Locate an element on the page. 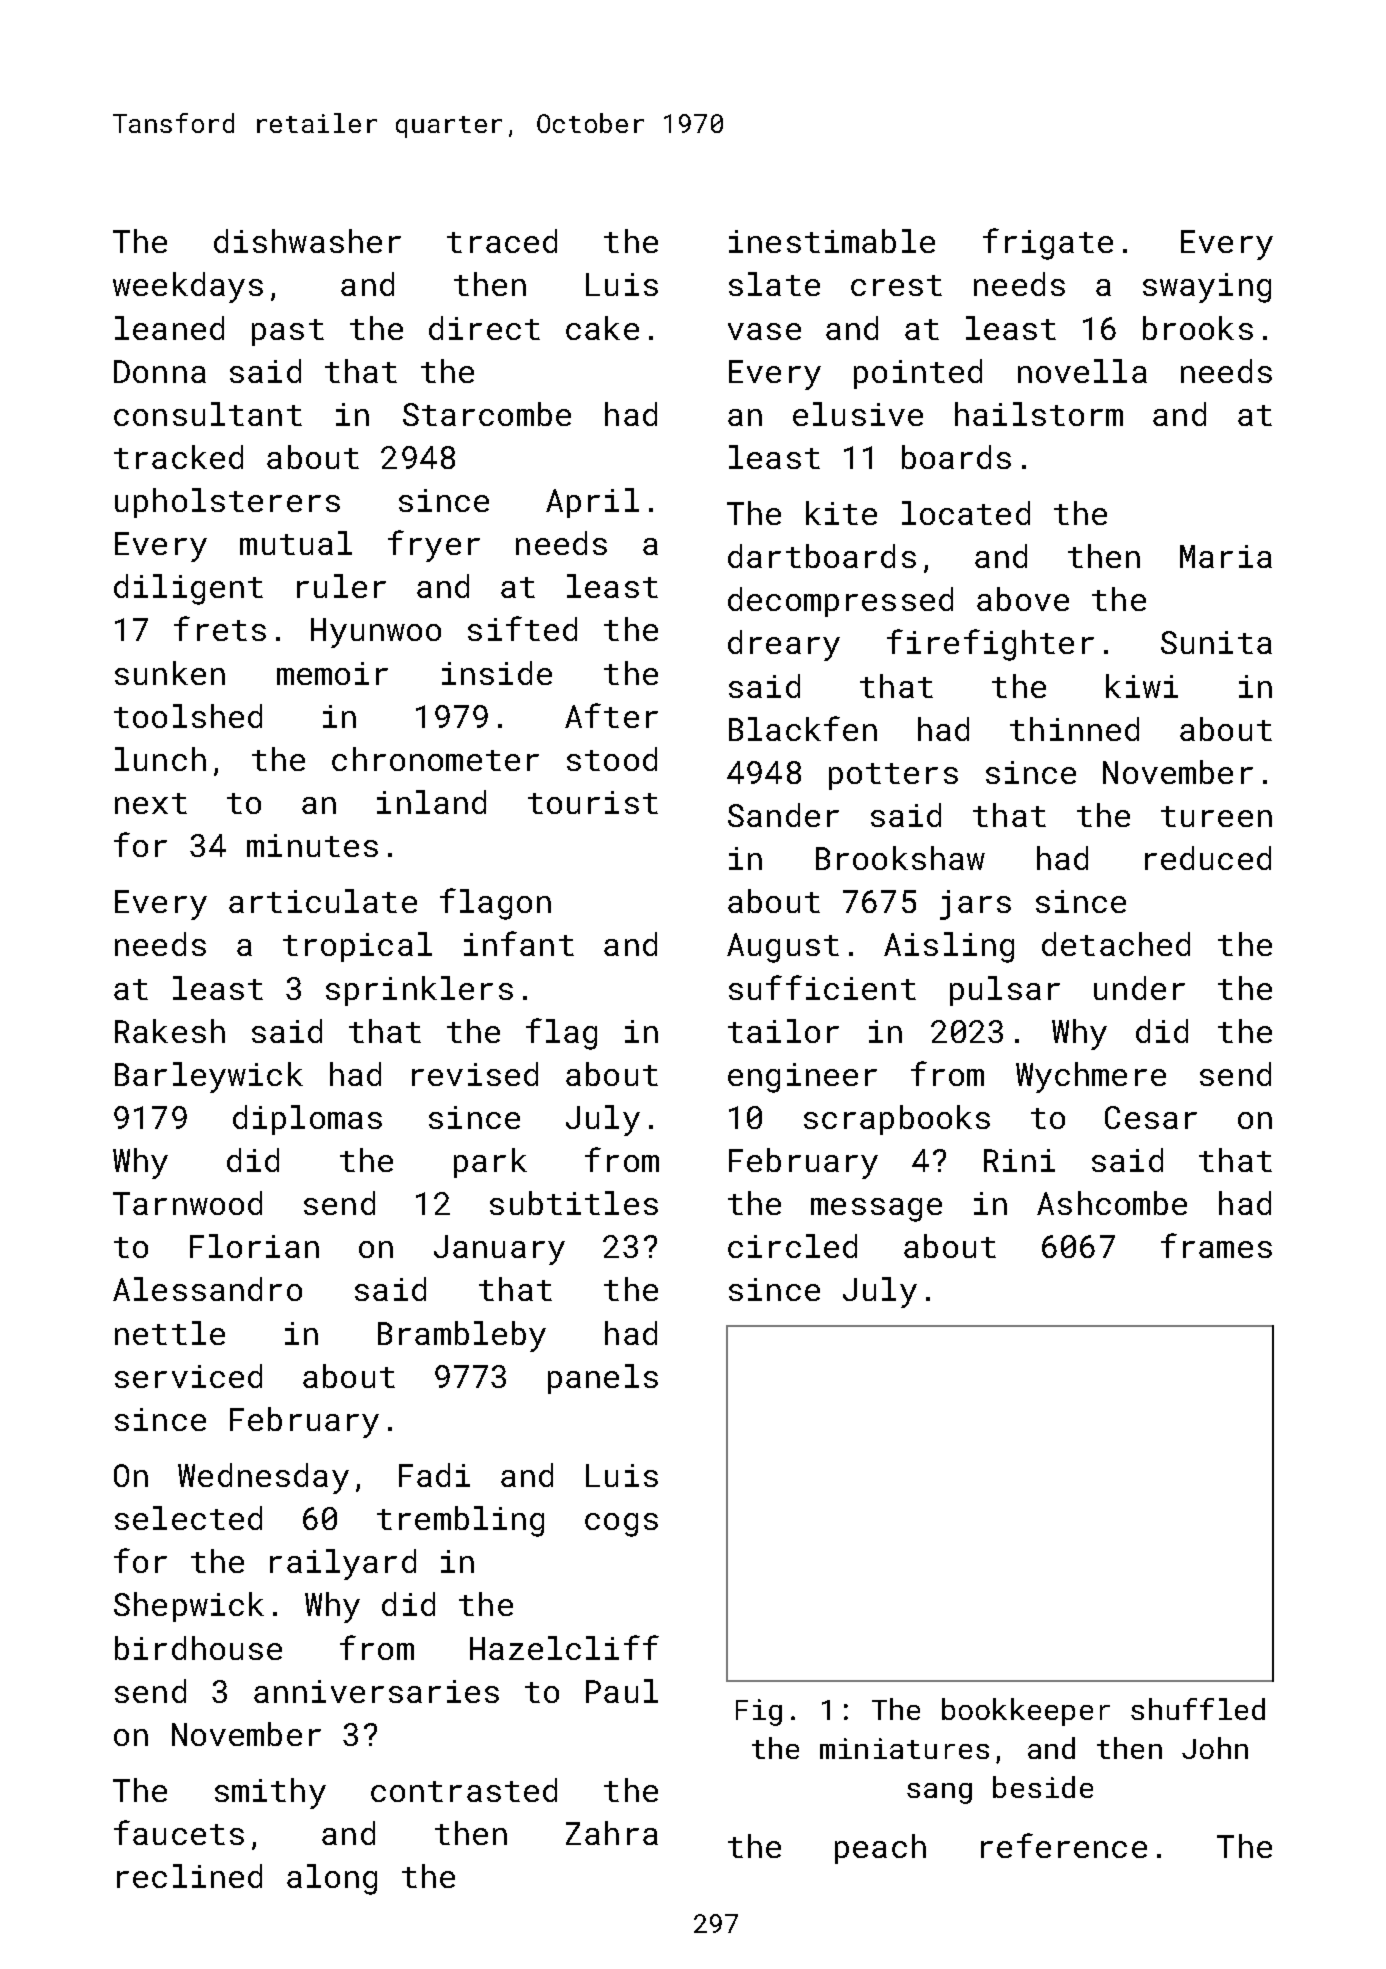 The height and width of the image is (1969, 1386). smithy is located at coordinates (270, 1793).
